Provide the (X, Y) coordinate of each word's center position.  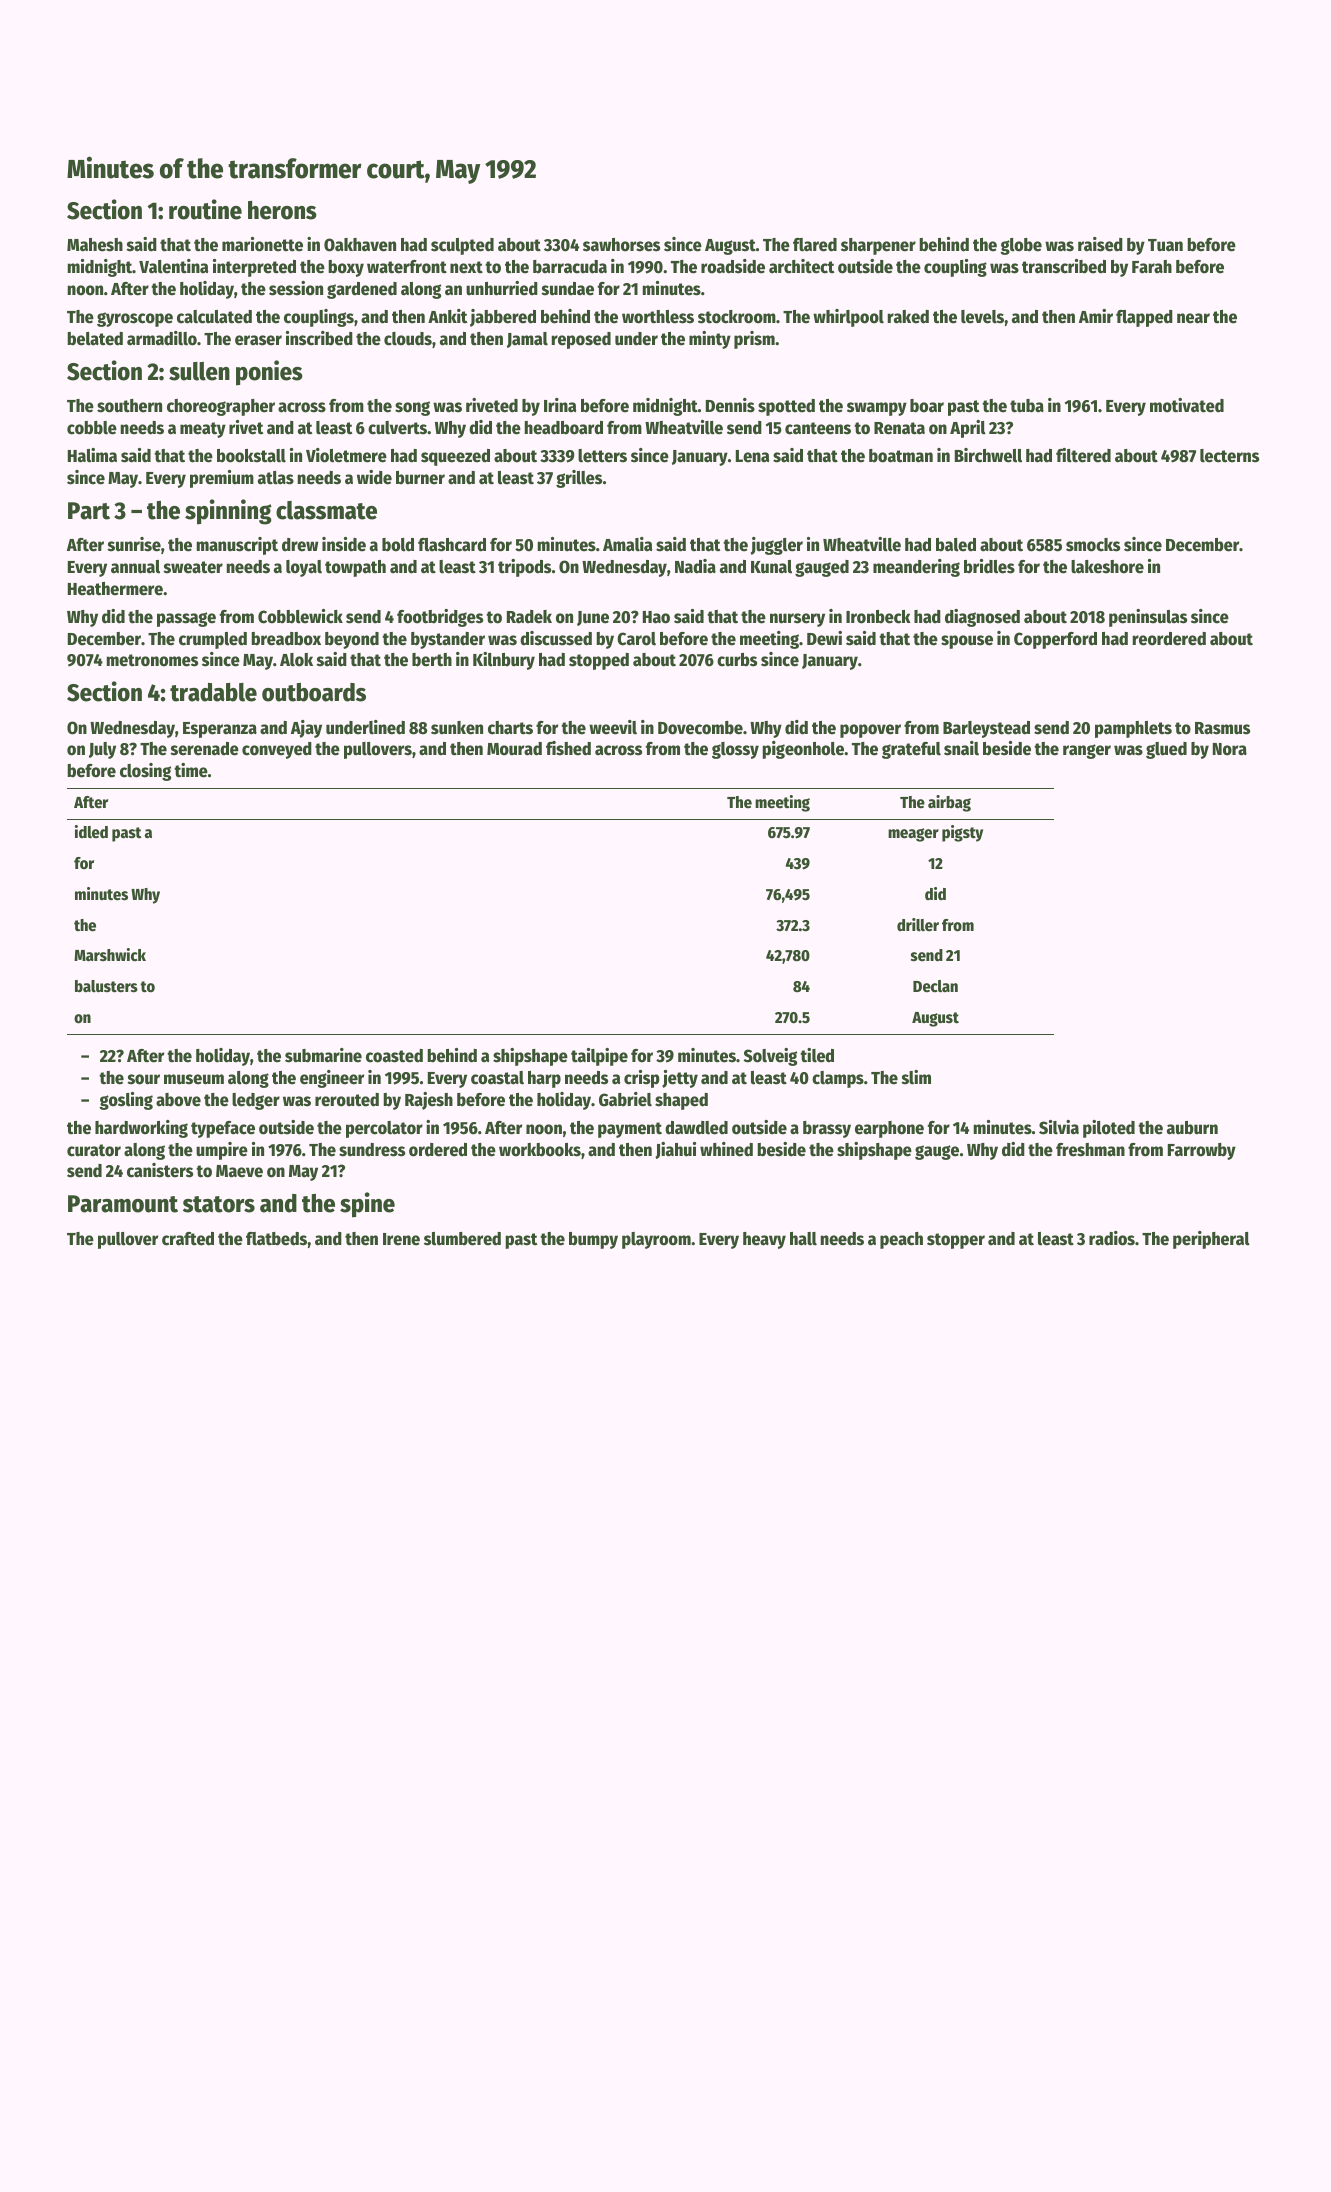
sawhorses (621, 245)
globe (1021, 246)
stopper (956, 1241)
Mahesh (95, 245)
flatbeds (276, 1239)
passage (186, 619)
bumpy (593, 1240)
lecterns (1229, 456)
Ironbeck (878, 617)
